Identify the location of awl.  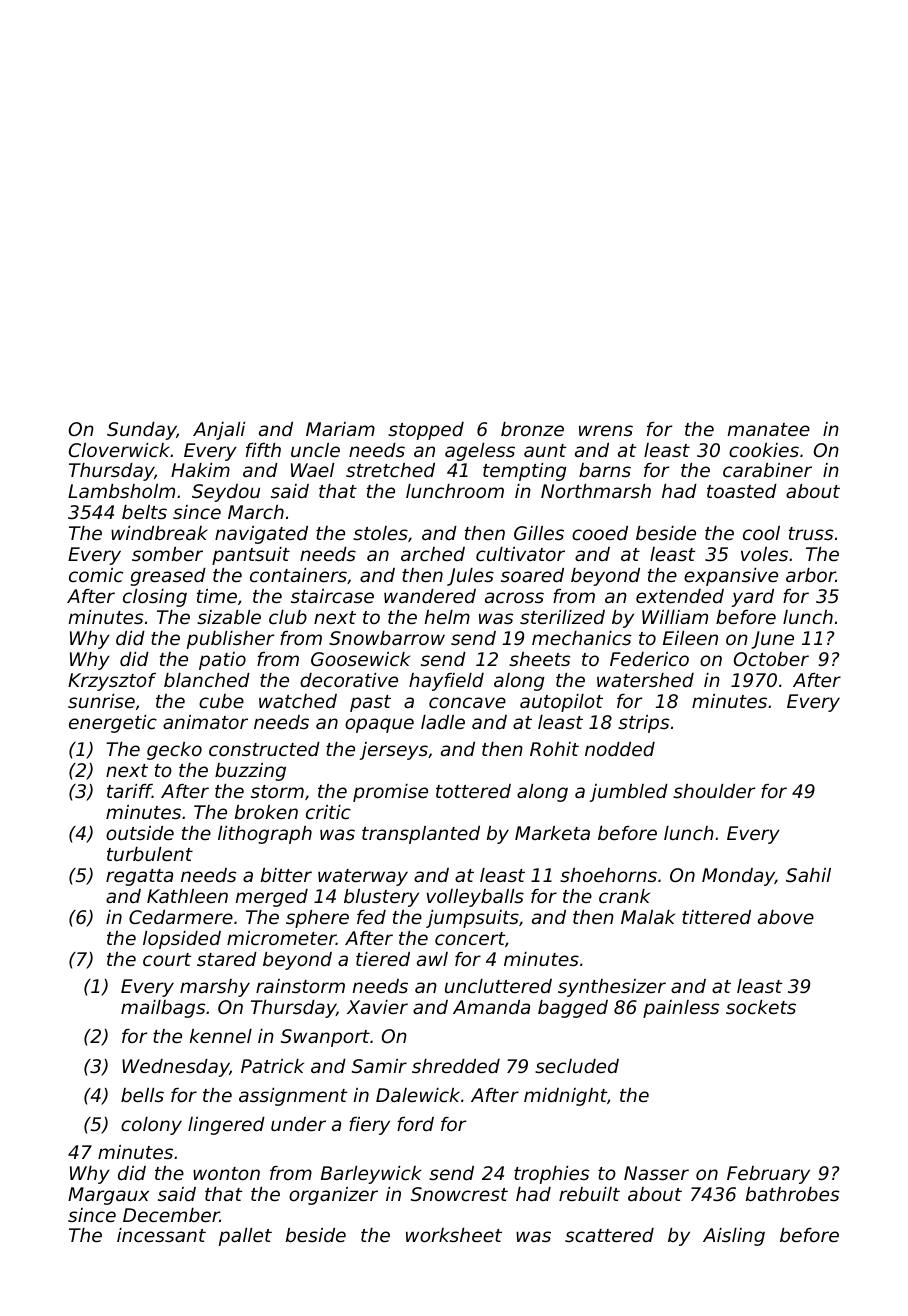
(432, 959).
